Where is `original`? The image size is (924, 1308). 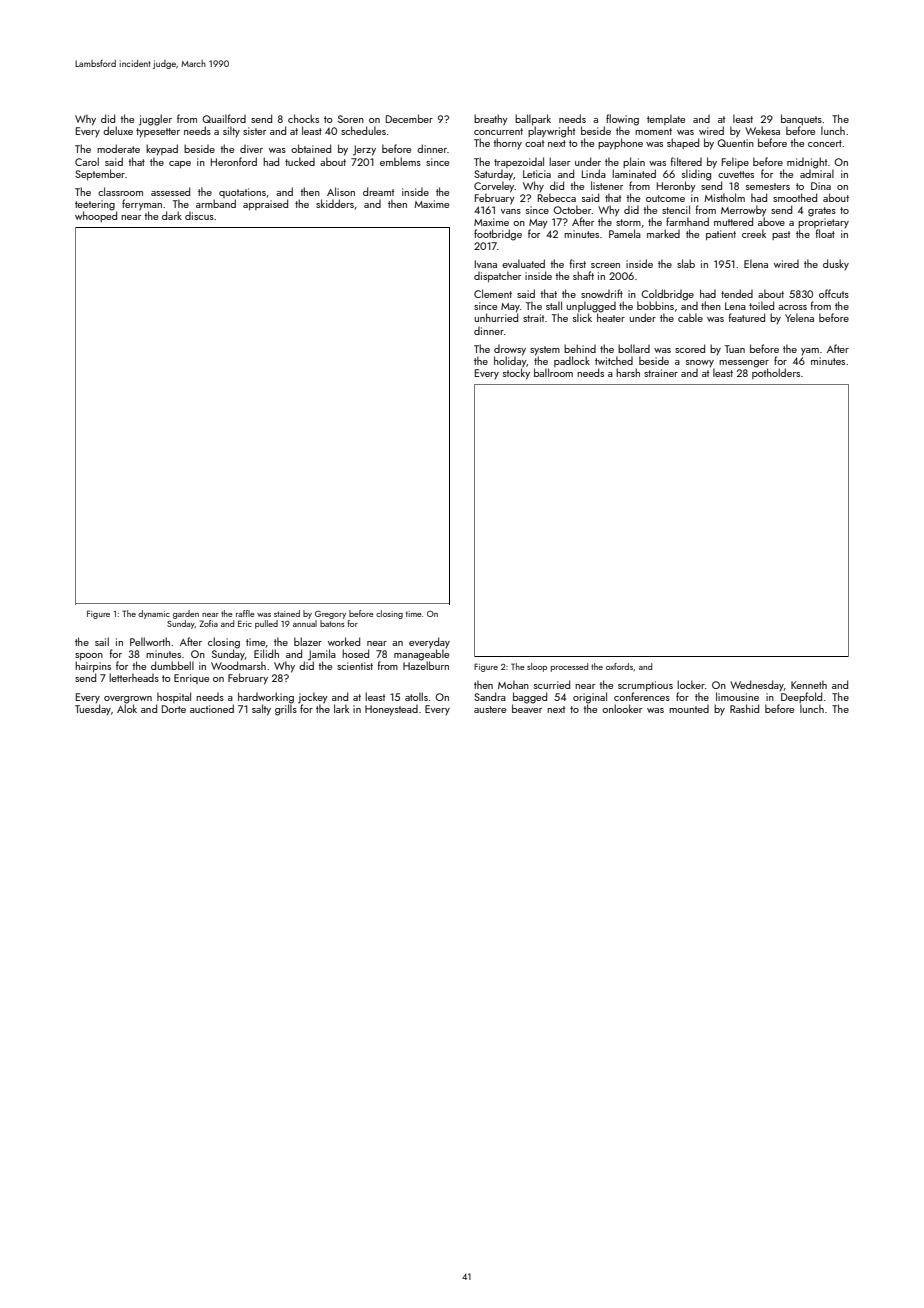
original is located at coordinates (590, 698).
